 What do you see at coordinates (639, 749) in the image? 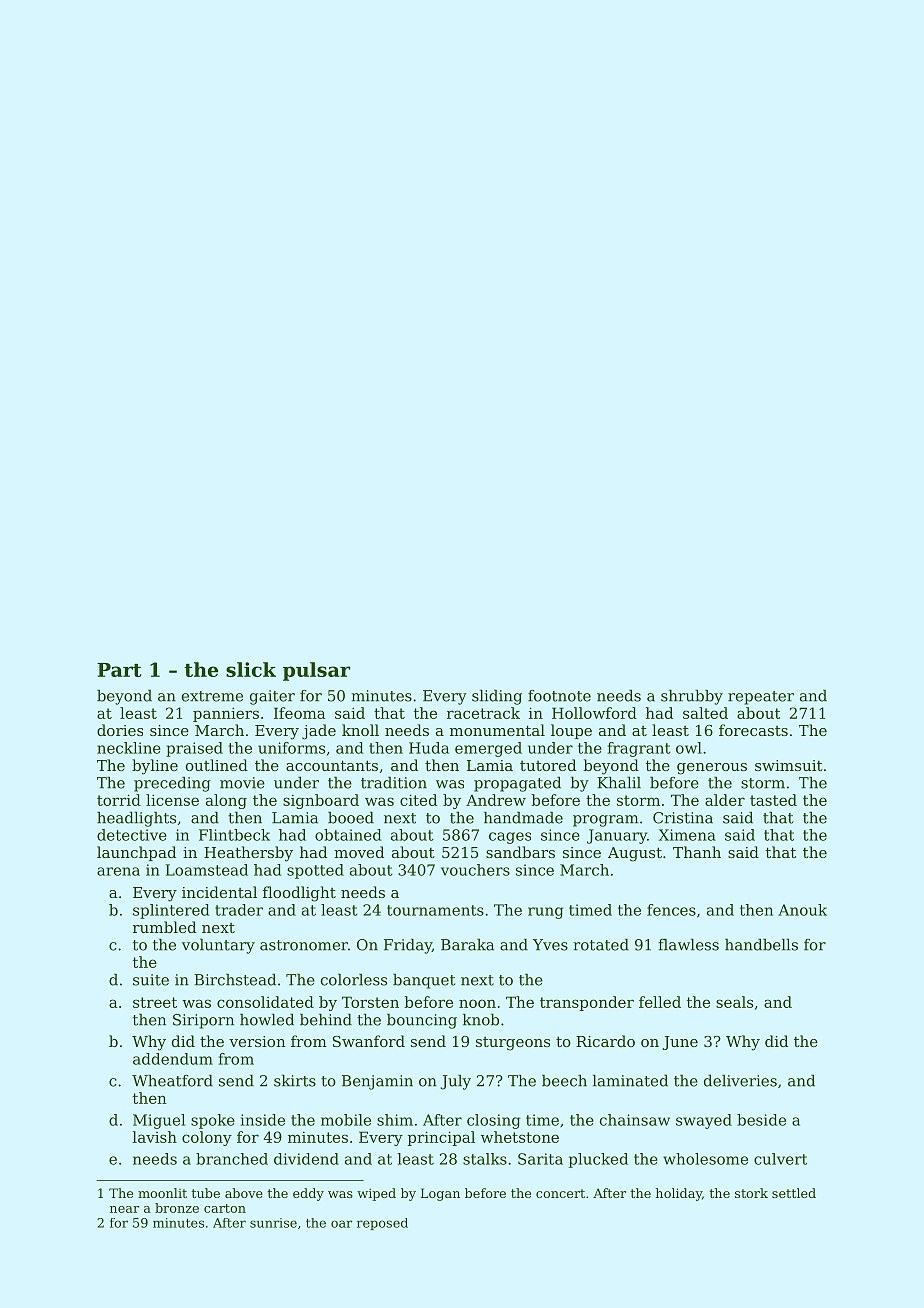
I see `fragrant` at bounding box center [639, 749].
